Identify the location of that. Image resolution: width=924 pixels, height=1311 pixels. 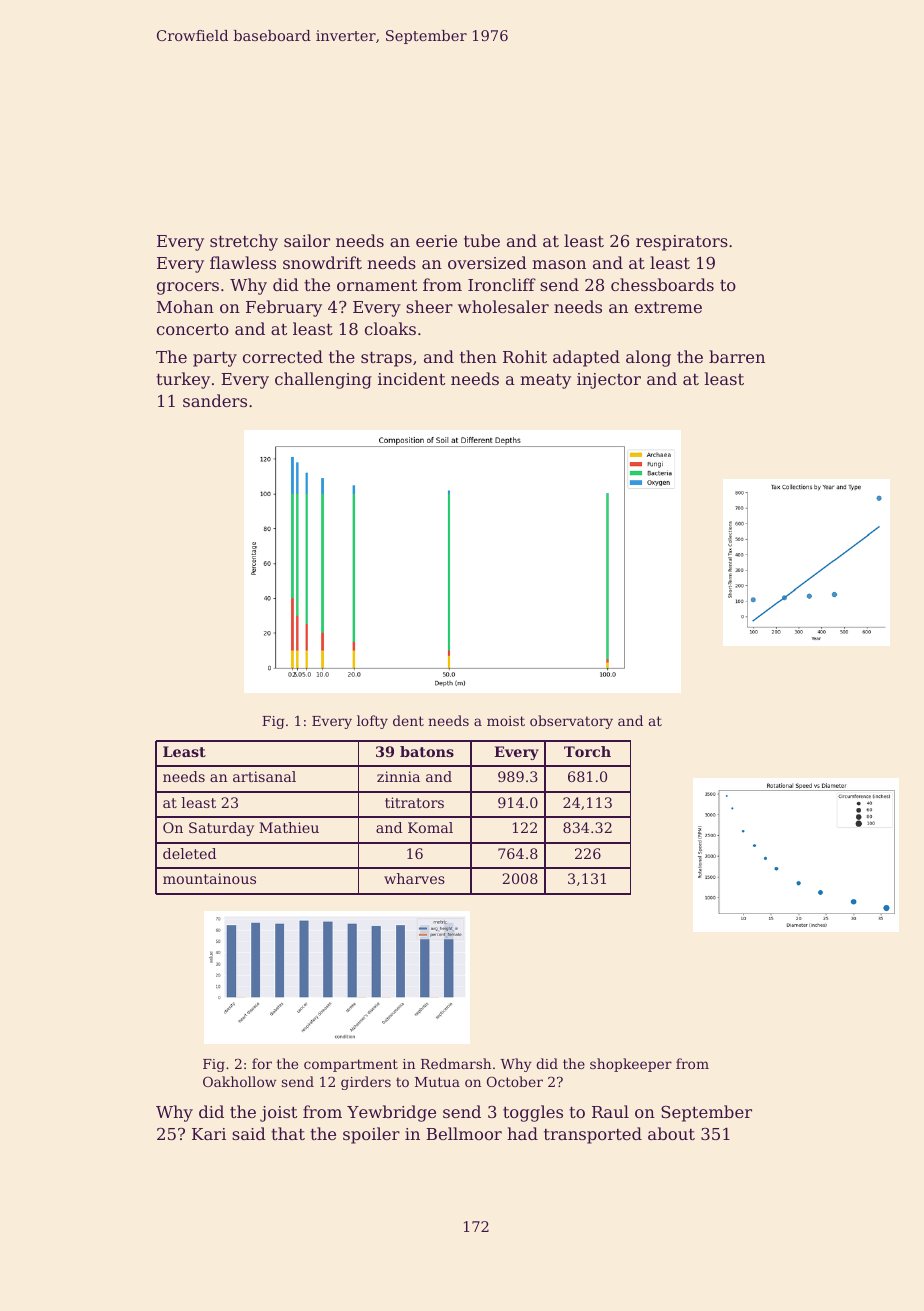
(288, 1133).
